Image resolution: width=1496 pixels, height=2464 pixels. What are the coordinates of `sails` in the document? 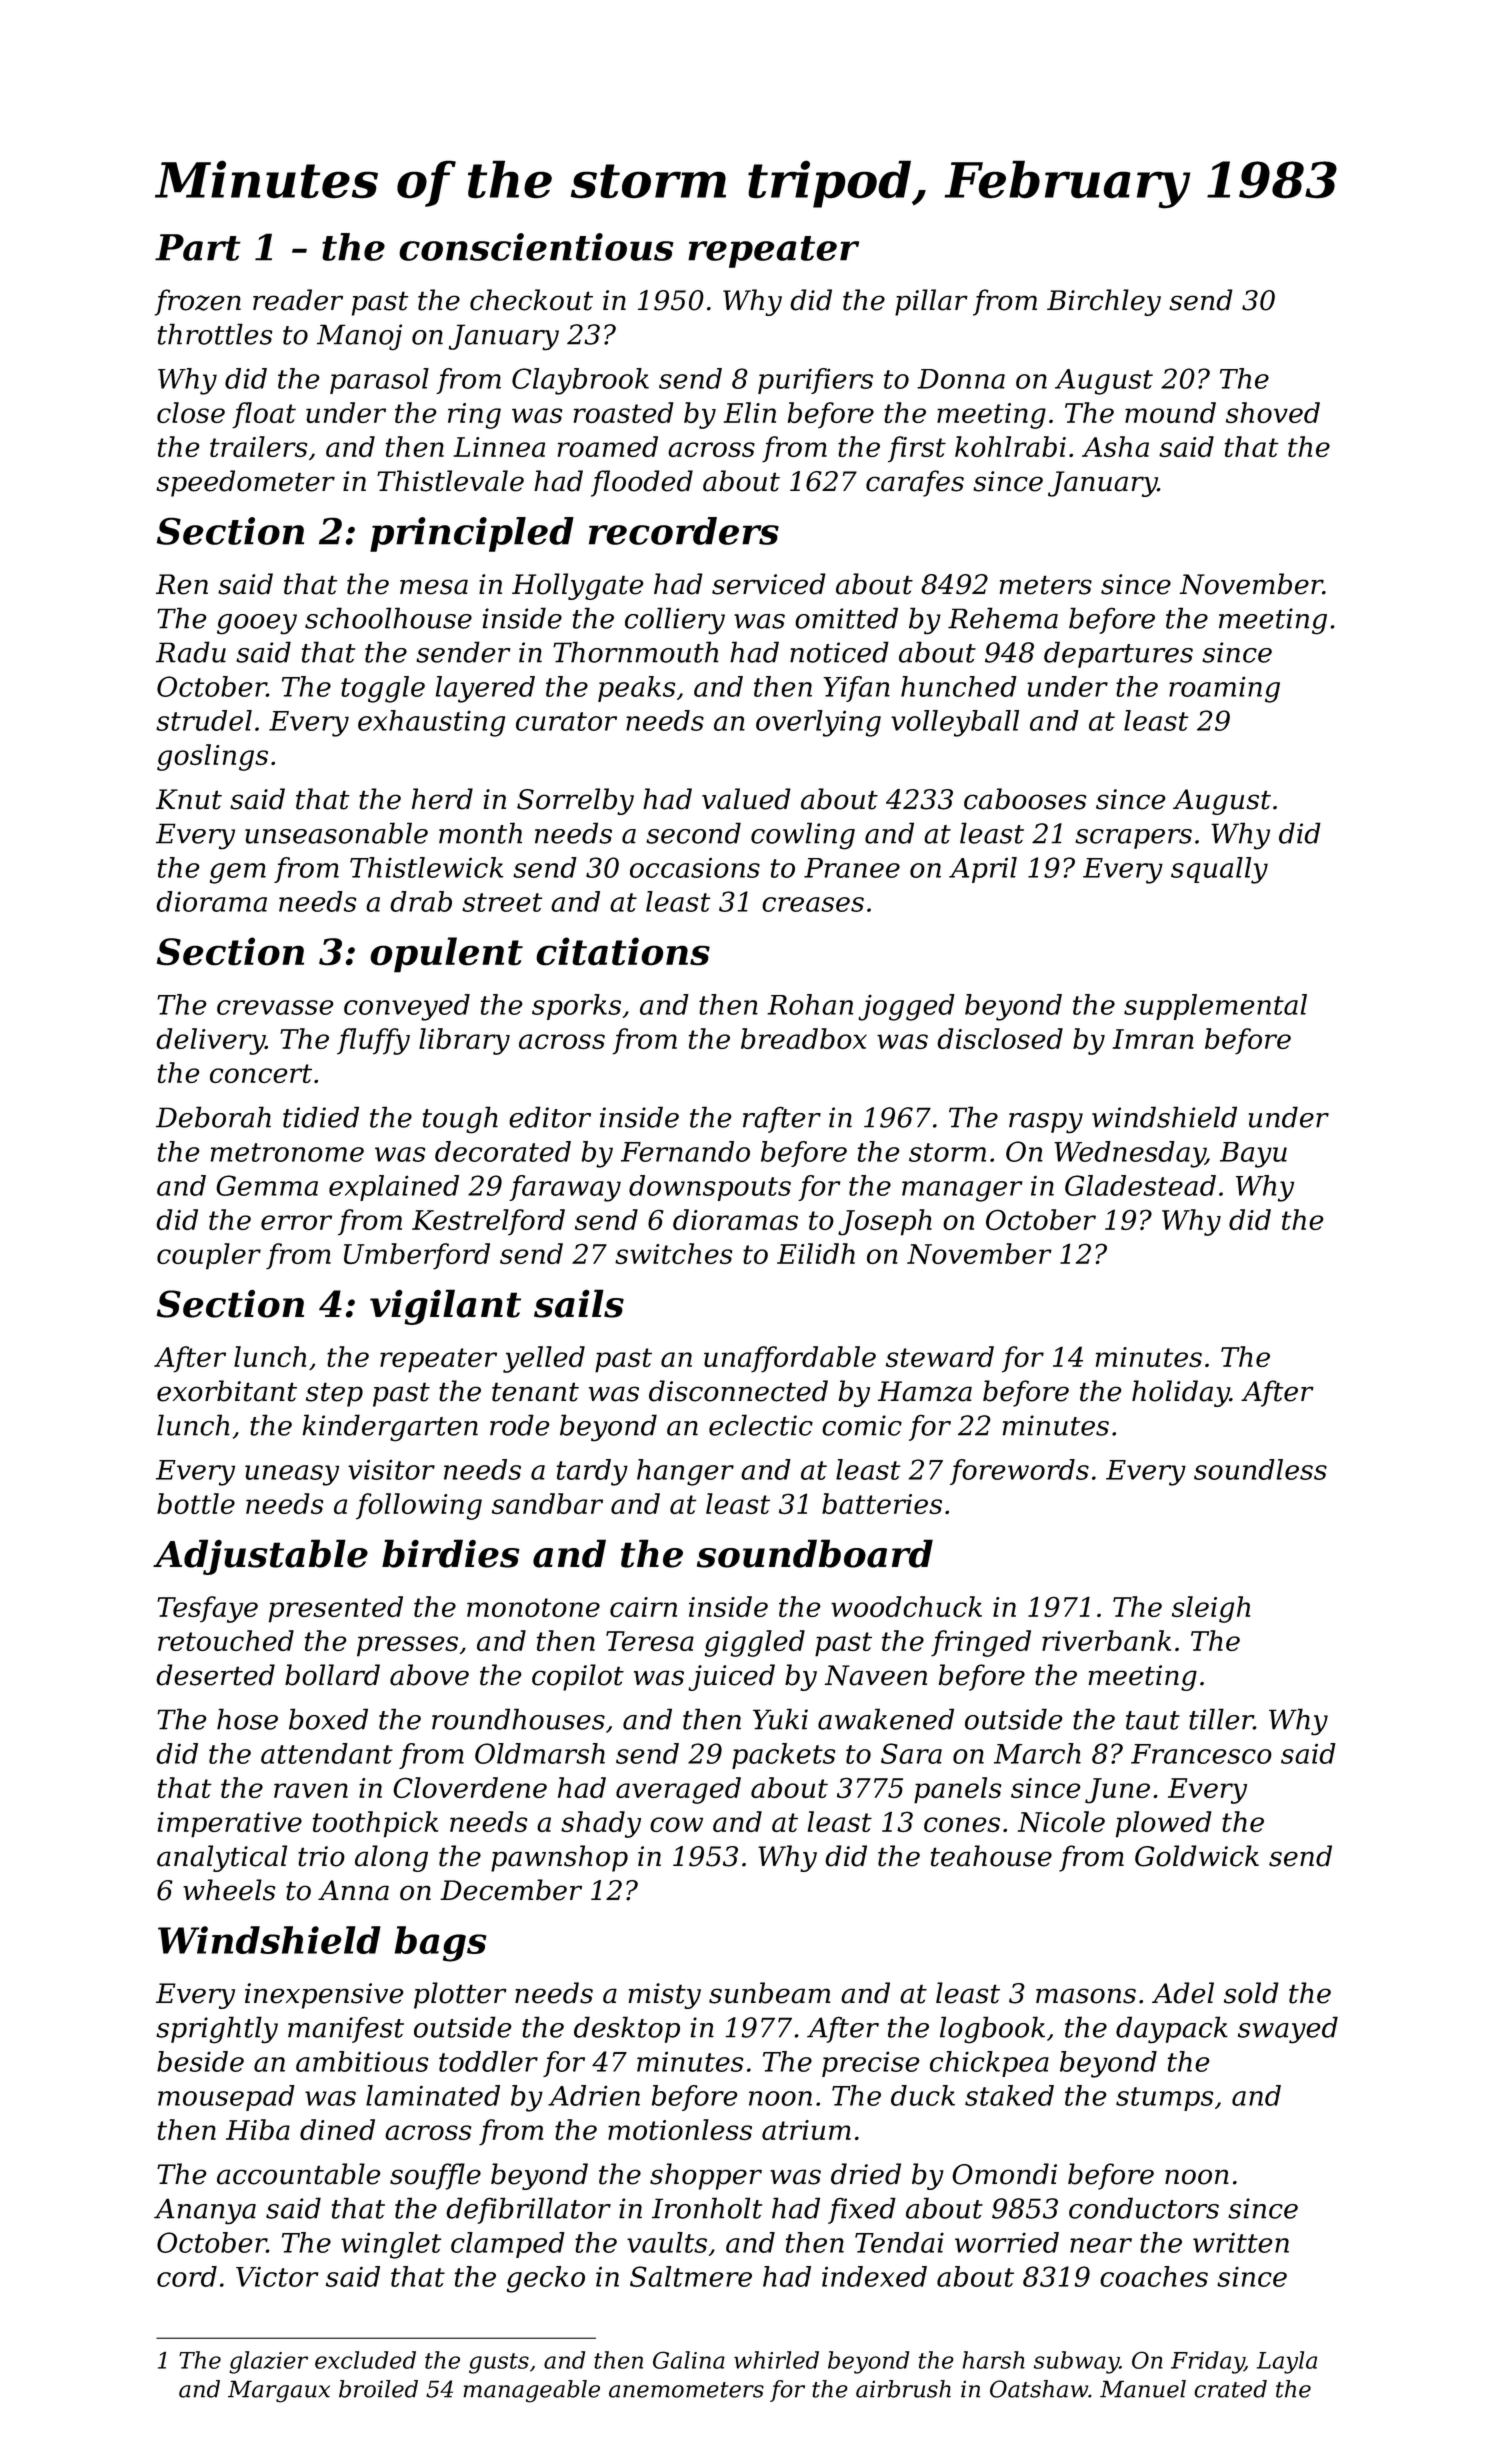 It's located at (579, 1303).
